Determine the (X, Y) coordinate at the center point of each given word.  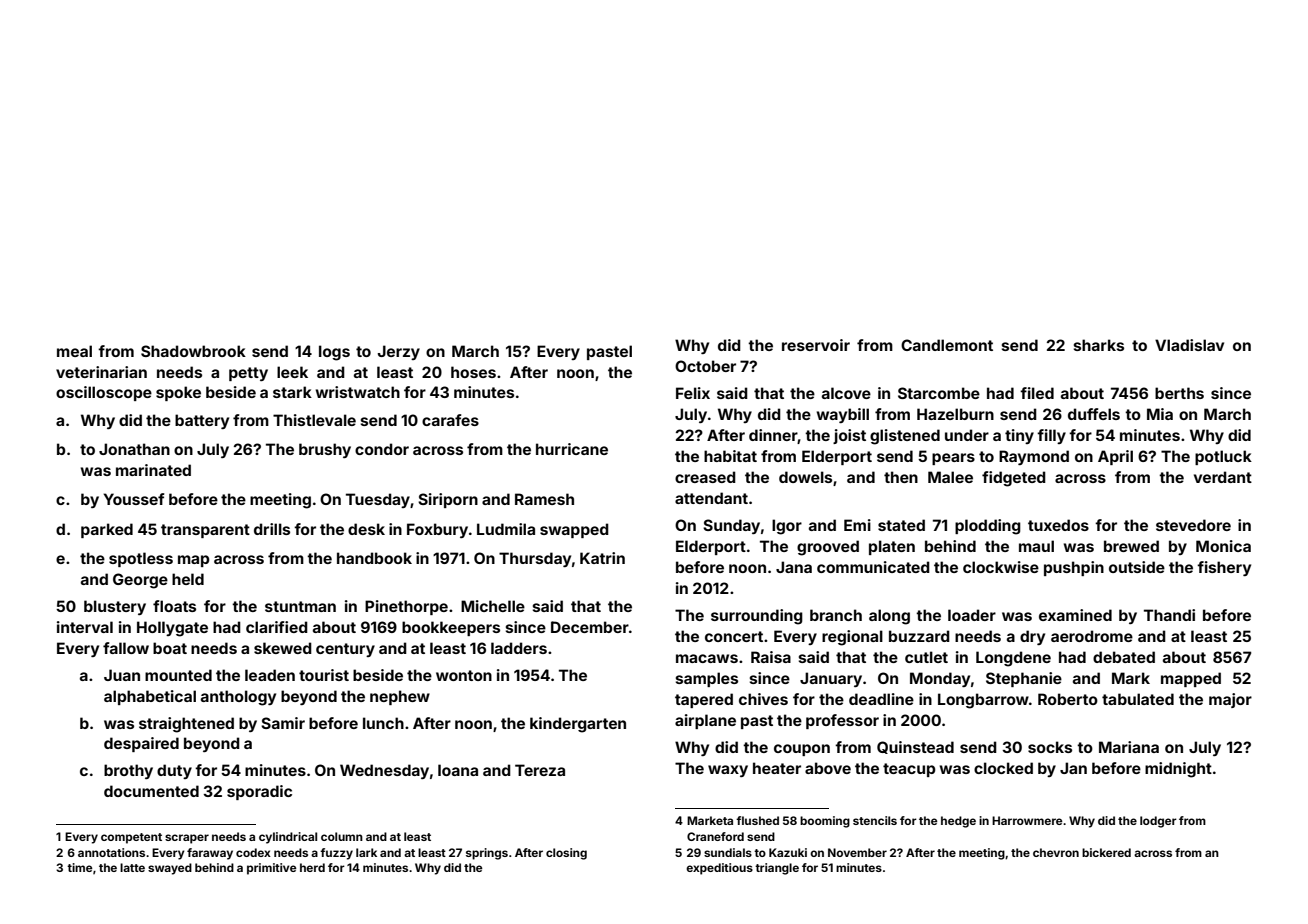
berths (1179, 393)
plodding (988, 527)
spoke (178, 393)
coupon (802, 750)
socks (1050, 747)
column (342, 836)
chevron (1056, 852)
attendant (711, 498)
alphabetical (150, 697)
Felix (693, 393)
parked (107, 530)
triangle (777, 869)
